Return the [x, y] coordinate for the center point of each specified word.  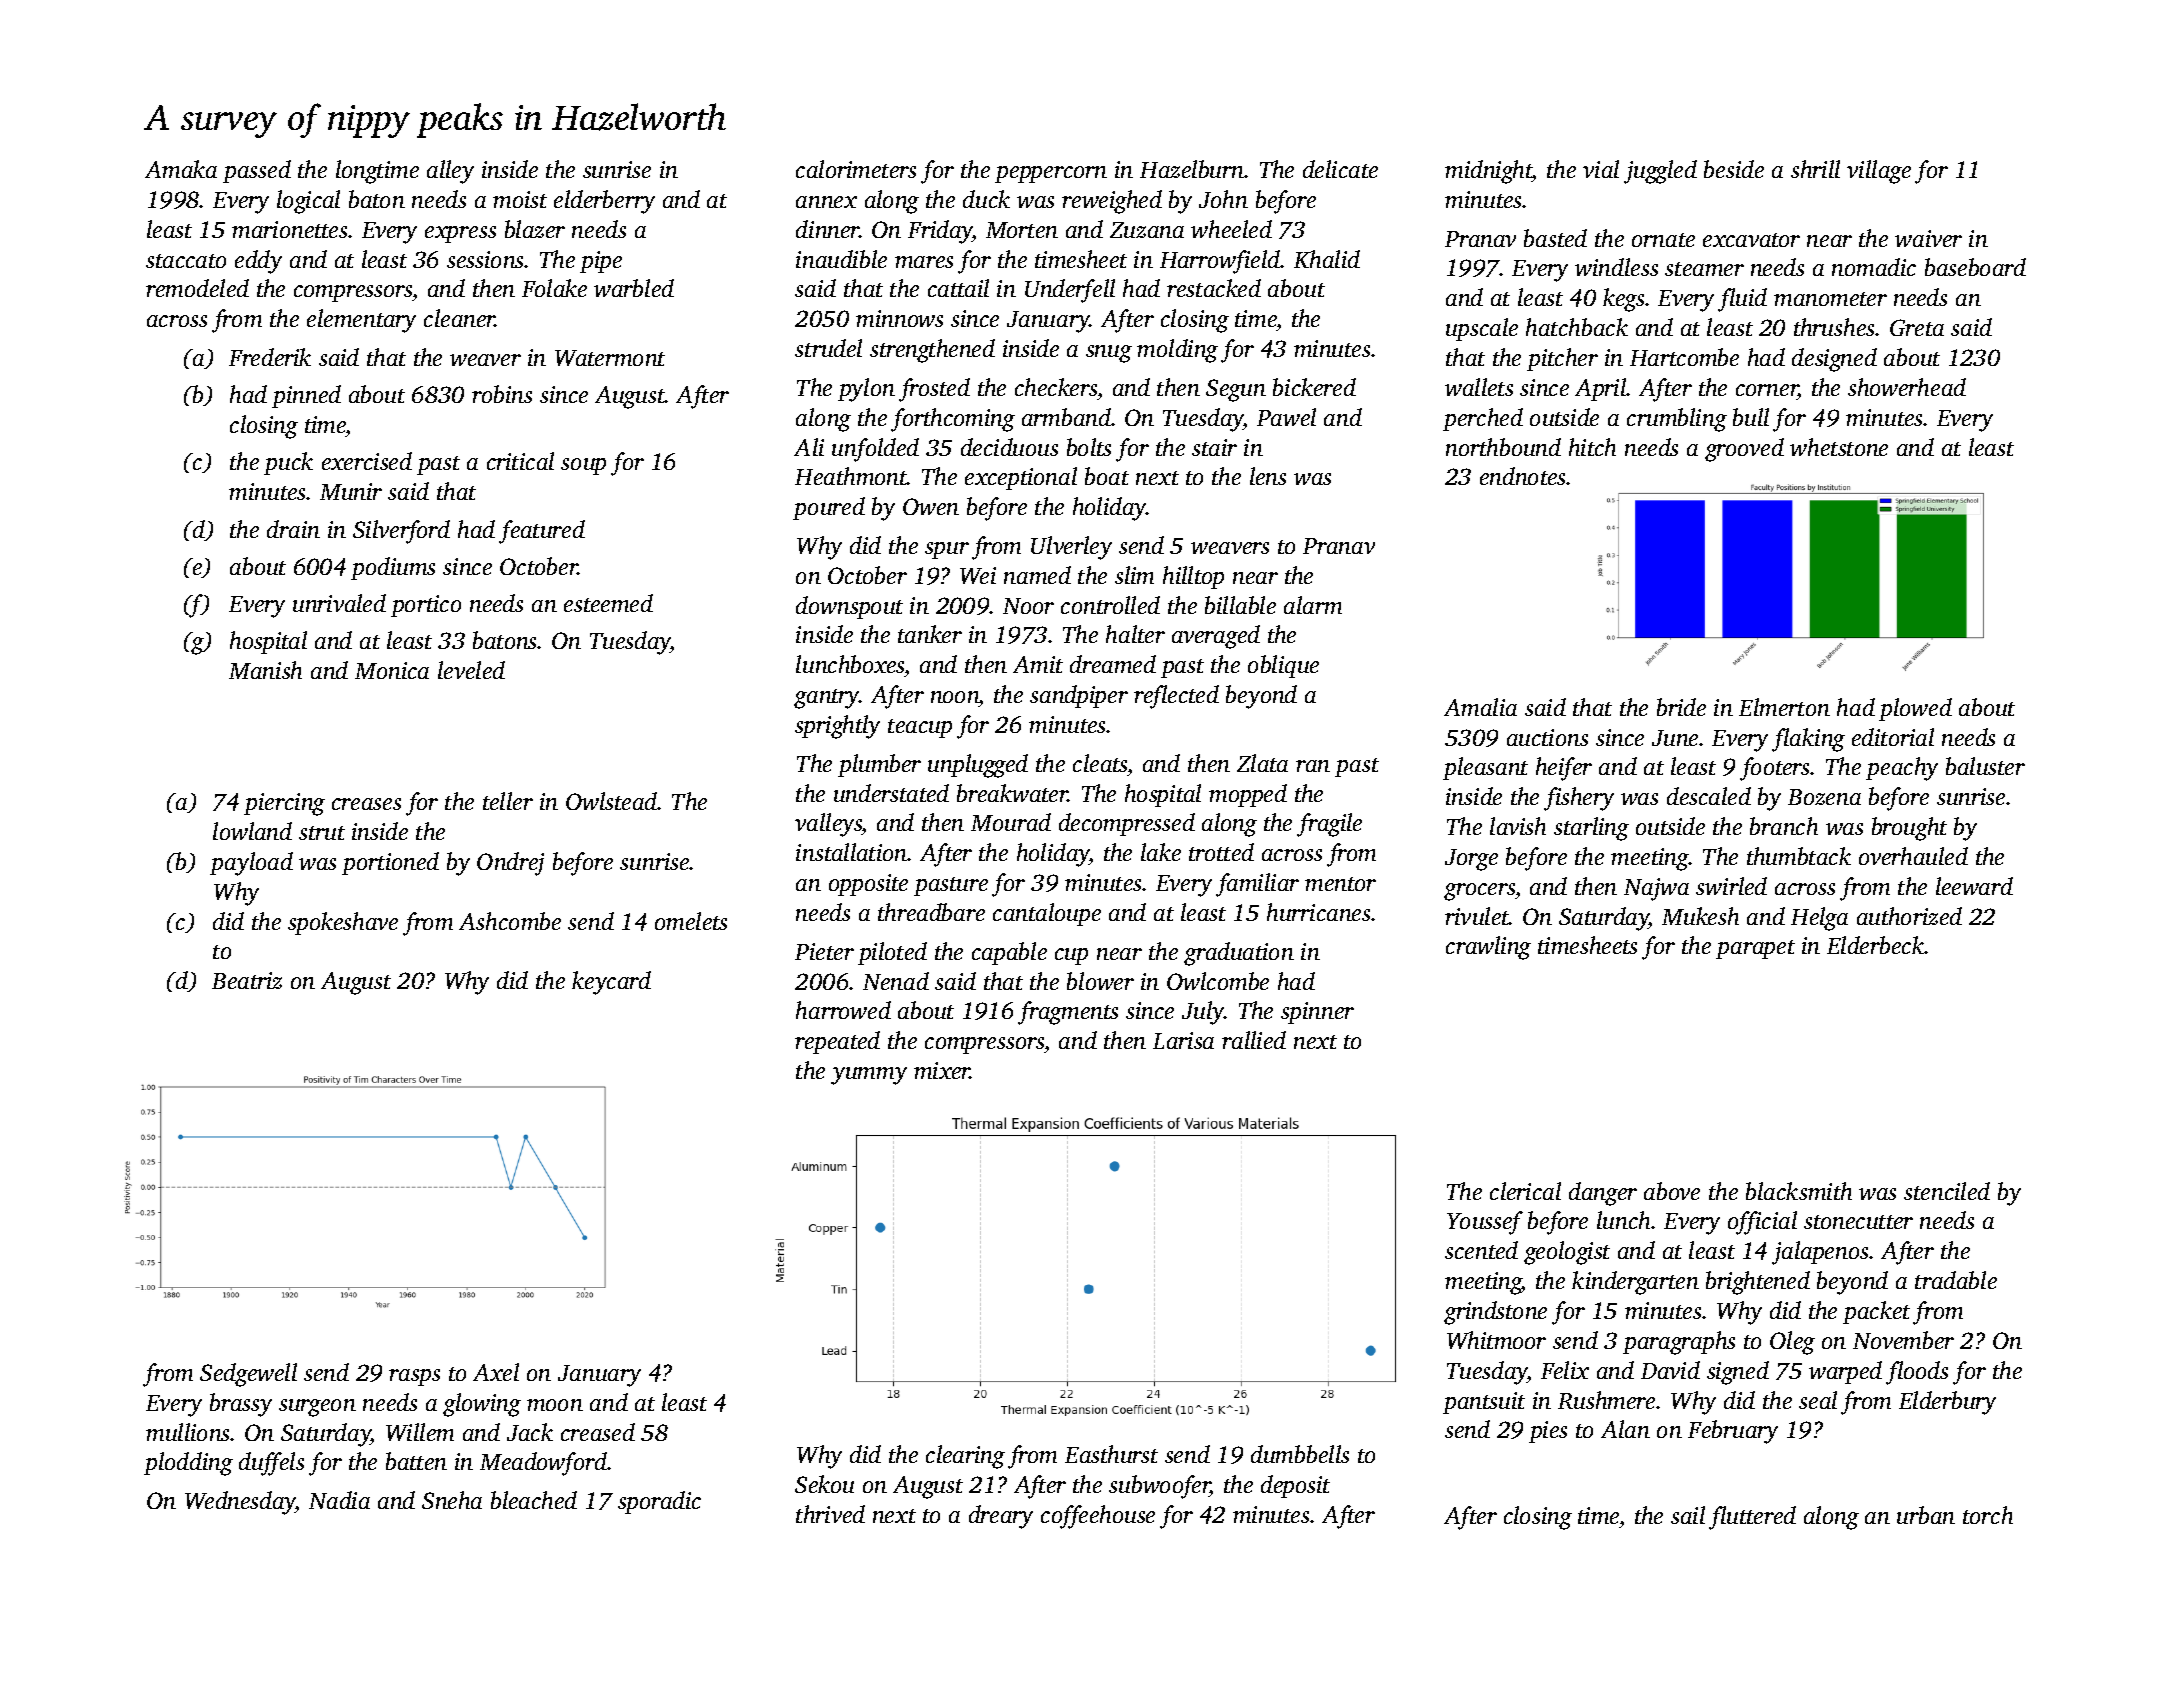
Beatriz [247, 980]
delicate [1340, 169]
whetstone [1839, 447]
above [1672, 1191]
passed [257, 171]
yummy [869, 1076]
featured [542, 532]
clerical [1525, 1191]
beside [1734, 169]
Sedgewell [248, 1375]
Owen [931, 506]
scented [1481, 1250]
